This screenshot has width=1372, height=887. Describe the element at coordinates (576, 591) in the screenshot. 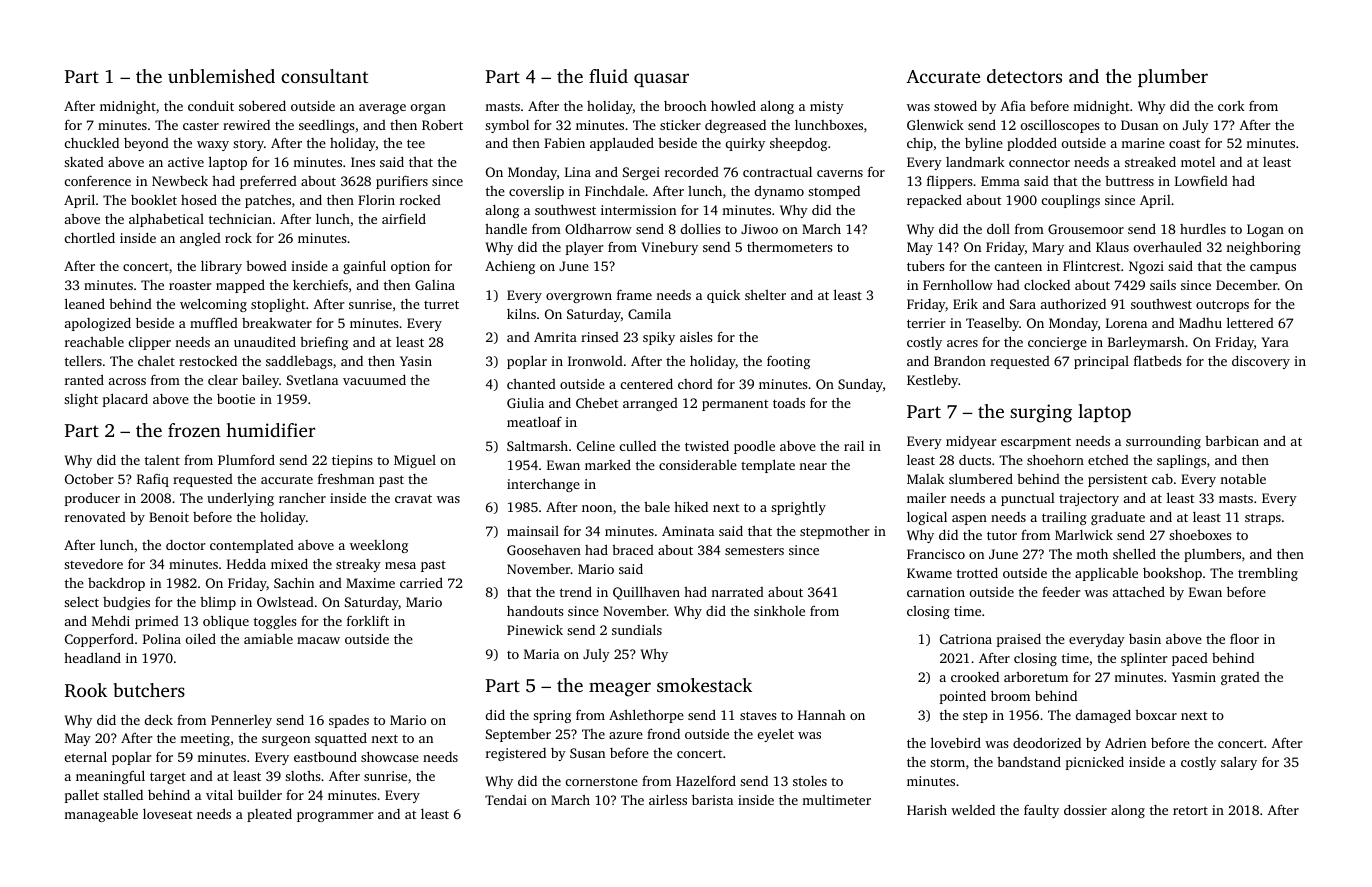

I see `trend` at that location.
